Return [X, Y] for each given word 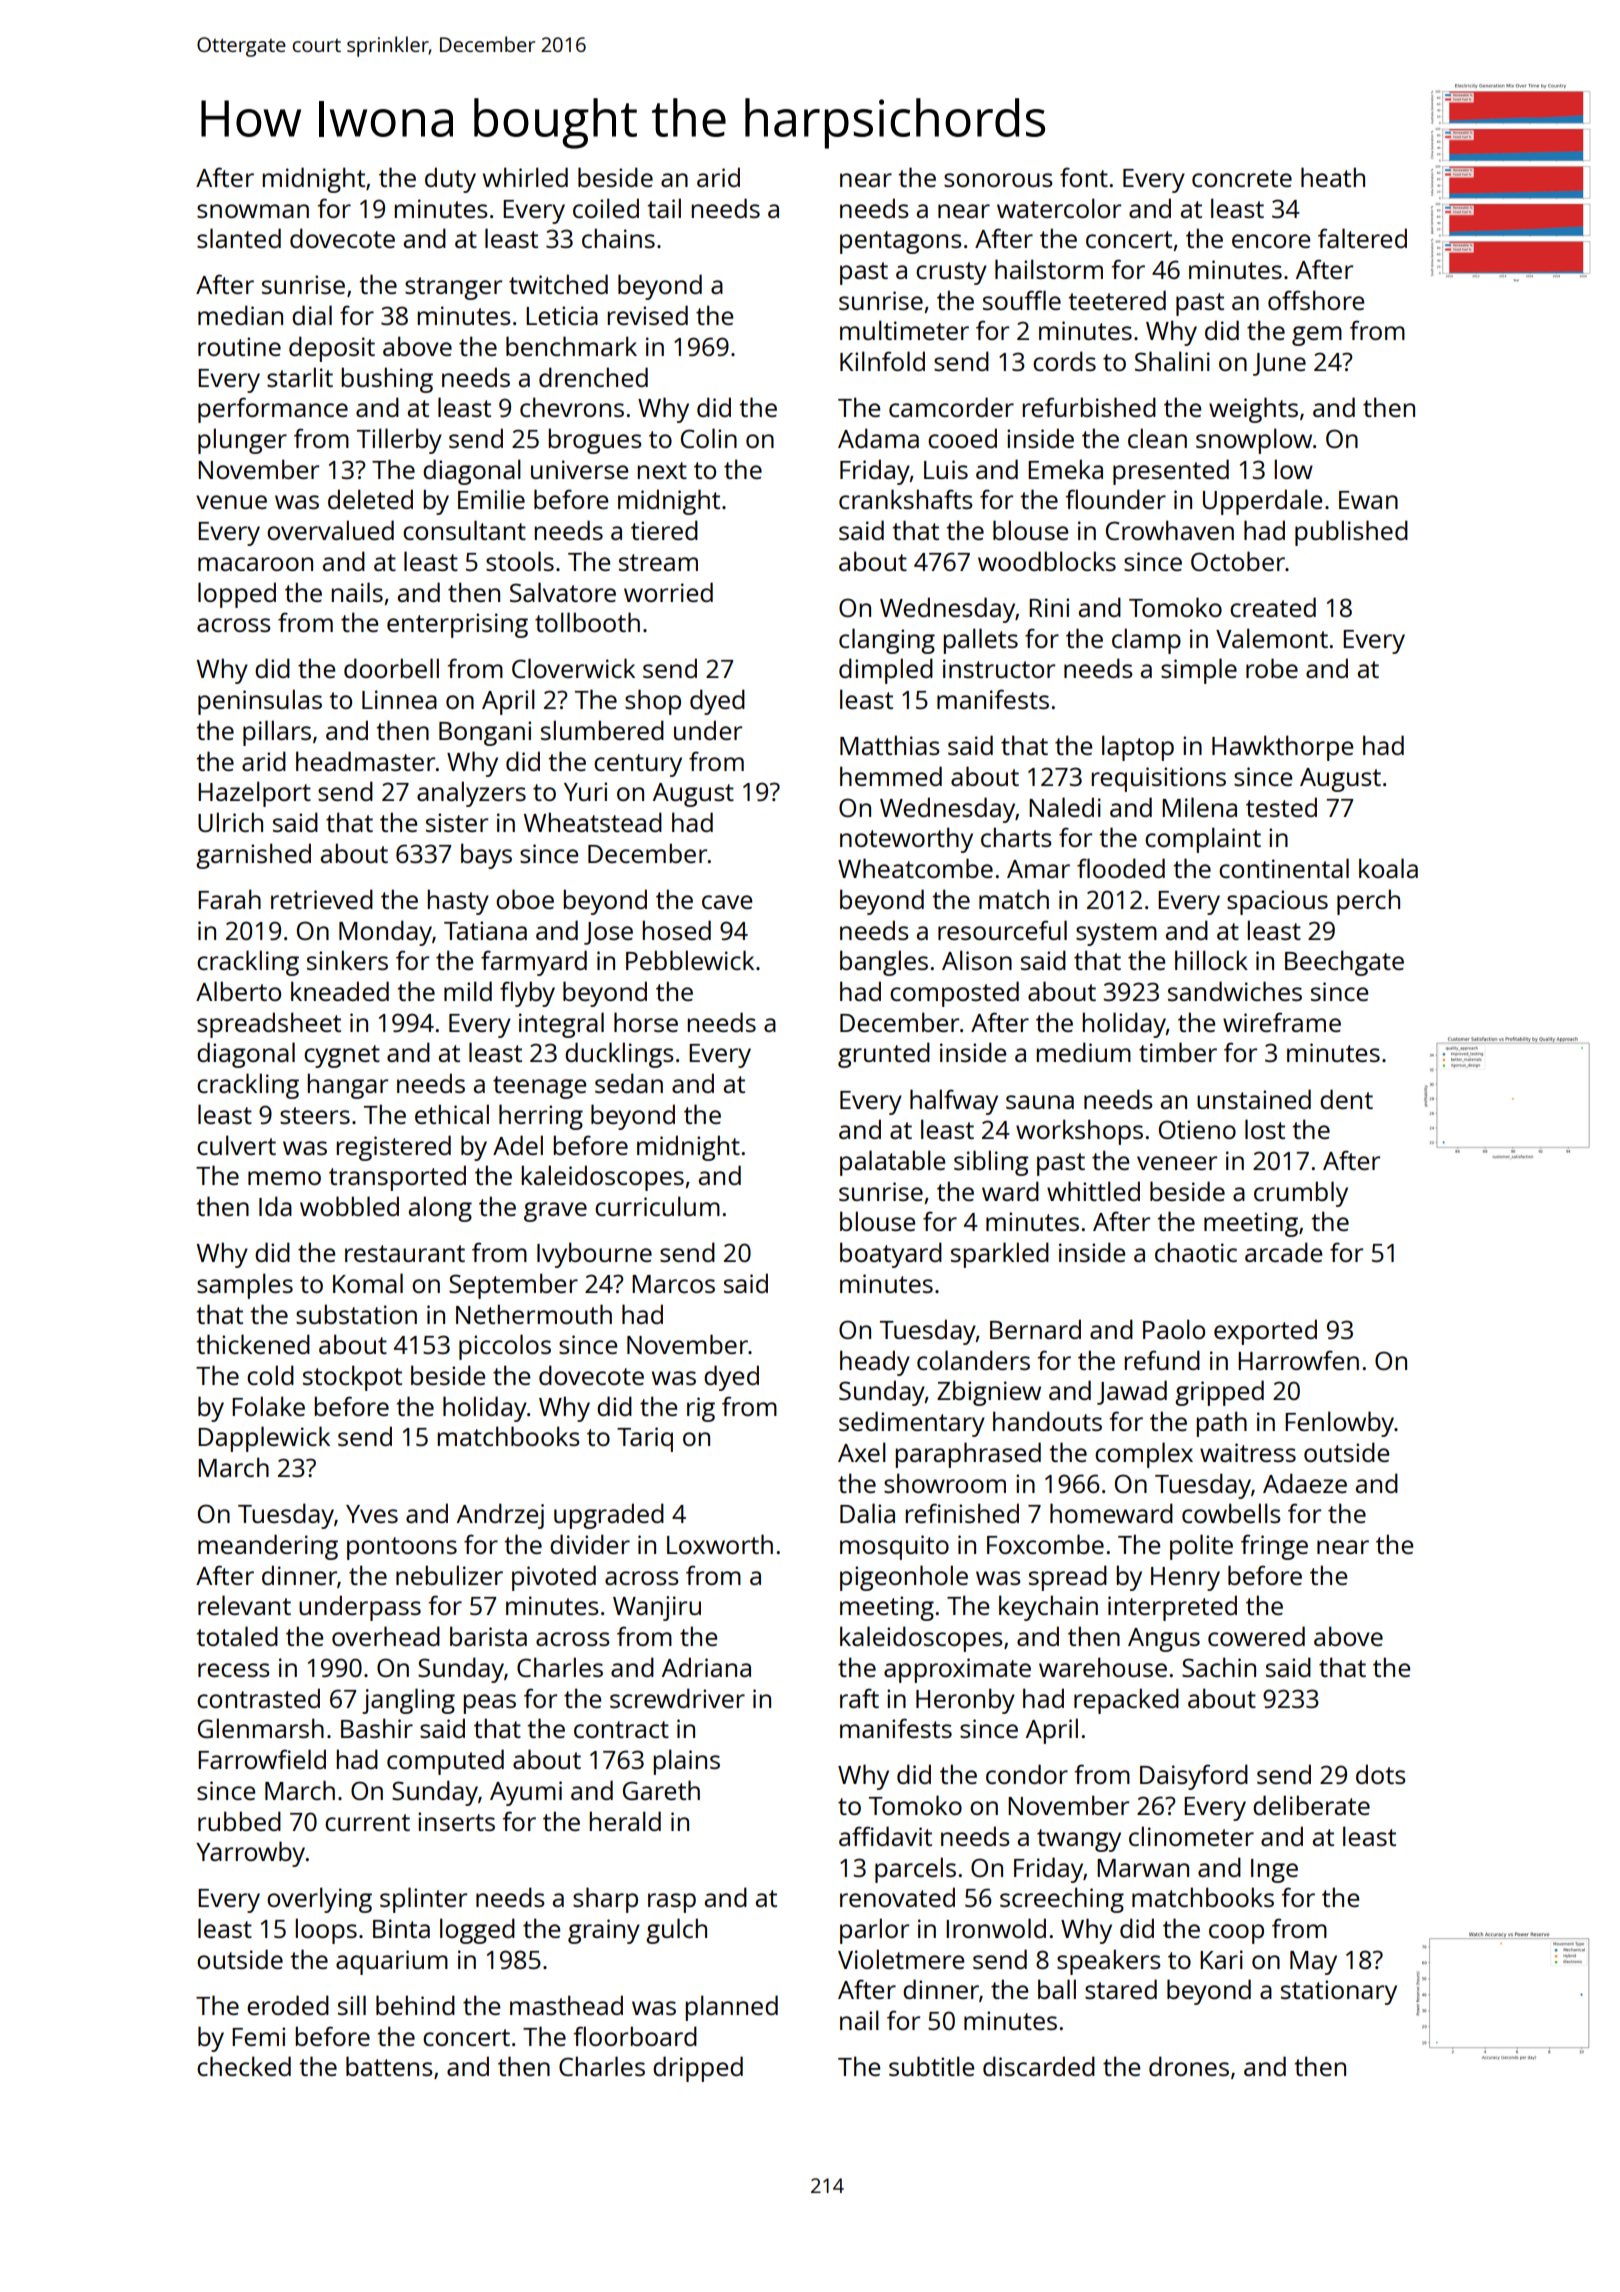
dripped [698, 2069]
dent [1346, 1099]
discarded [1039, 2066]
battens [389, 2066]
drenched [593, 377]
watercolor [1059, 208]
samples [245, 1286]
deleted [370, 499]
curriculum [657, 1206]
